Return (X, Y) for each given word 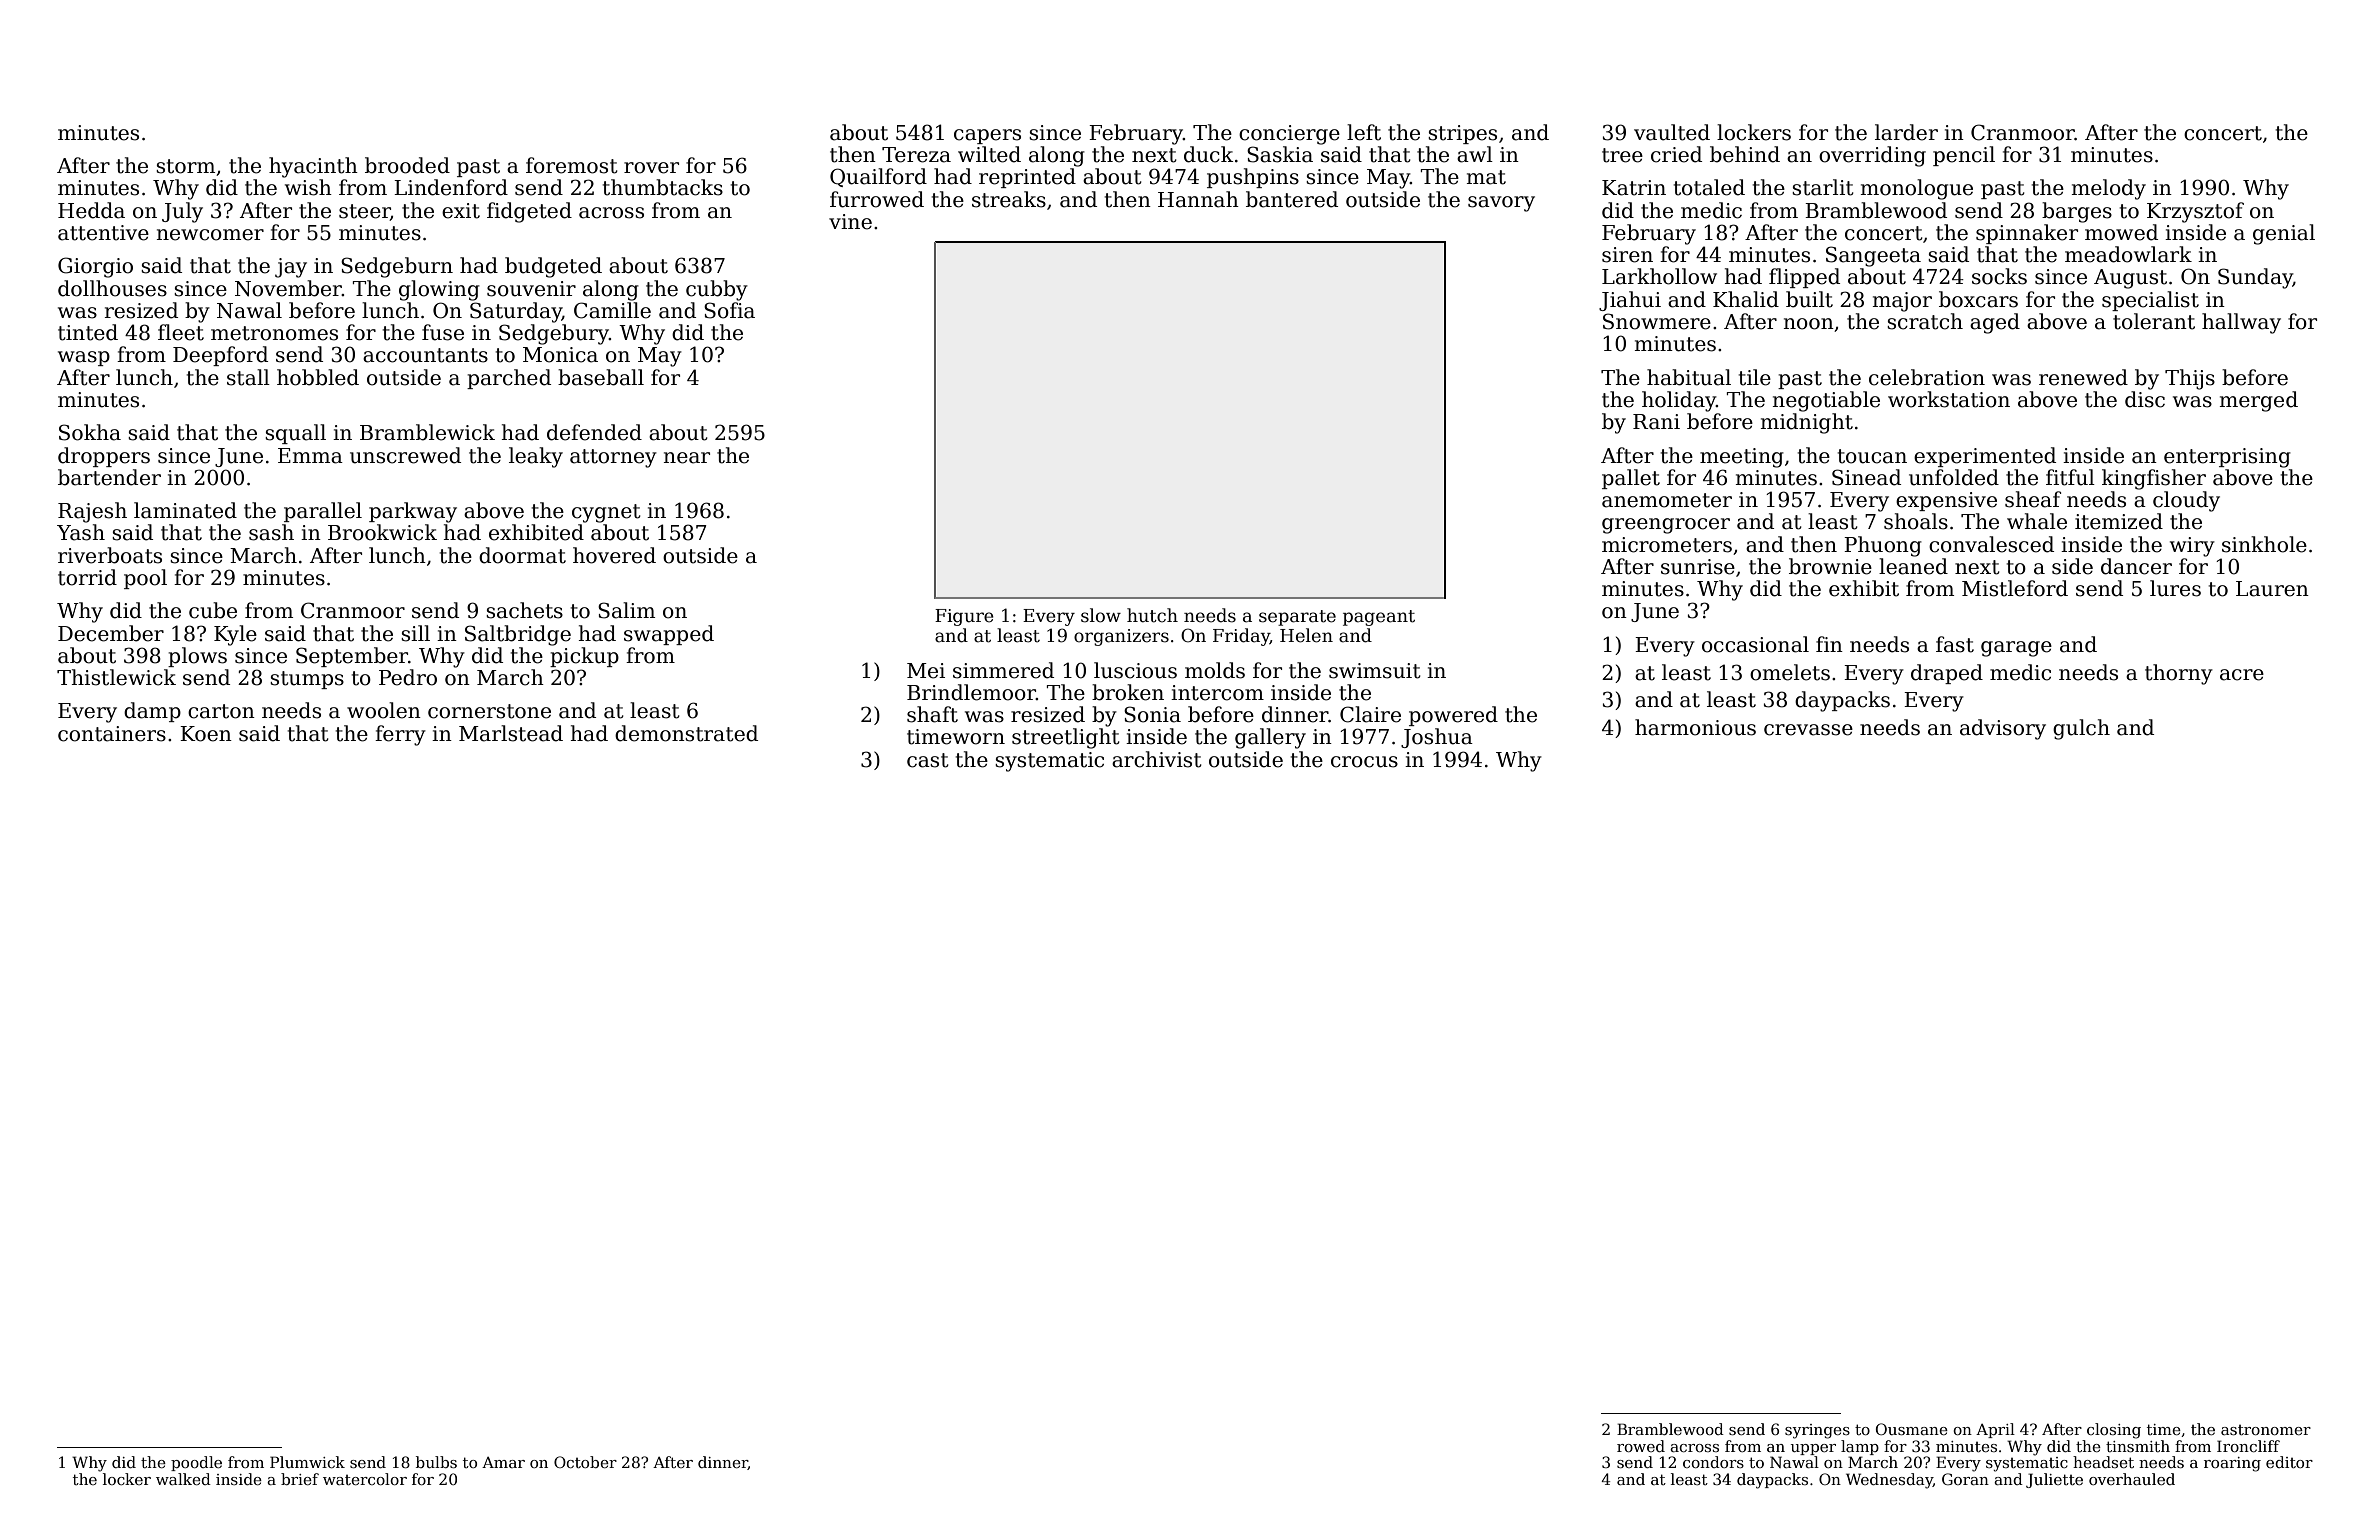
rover (651, 168)
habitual (1689, 377)
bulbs (436, 1462)
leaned (1913, 566)
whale (2037, 521)
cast (928, 760)
